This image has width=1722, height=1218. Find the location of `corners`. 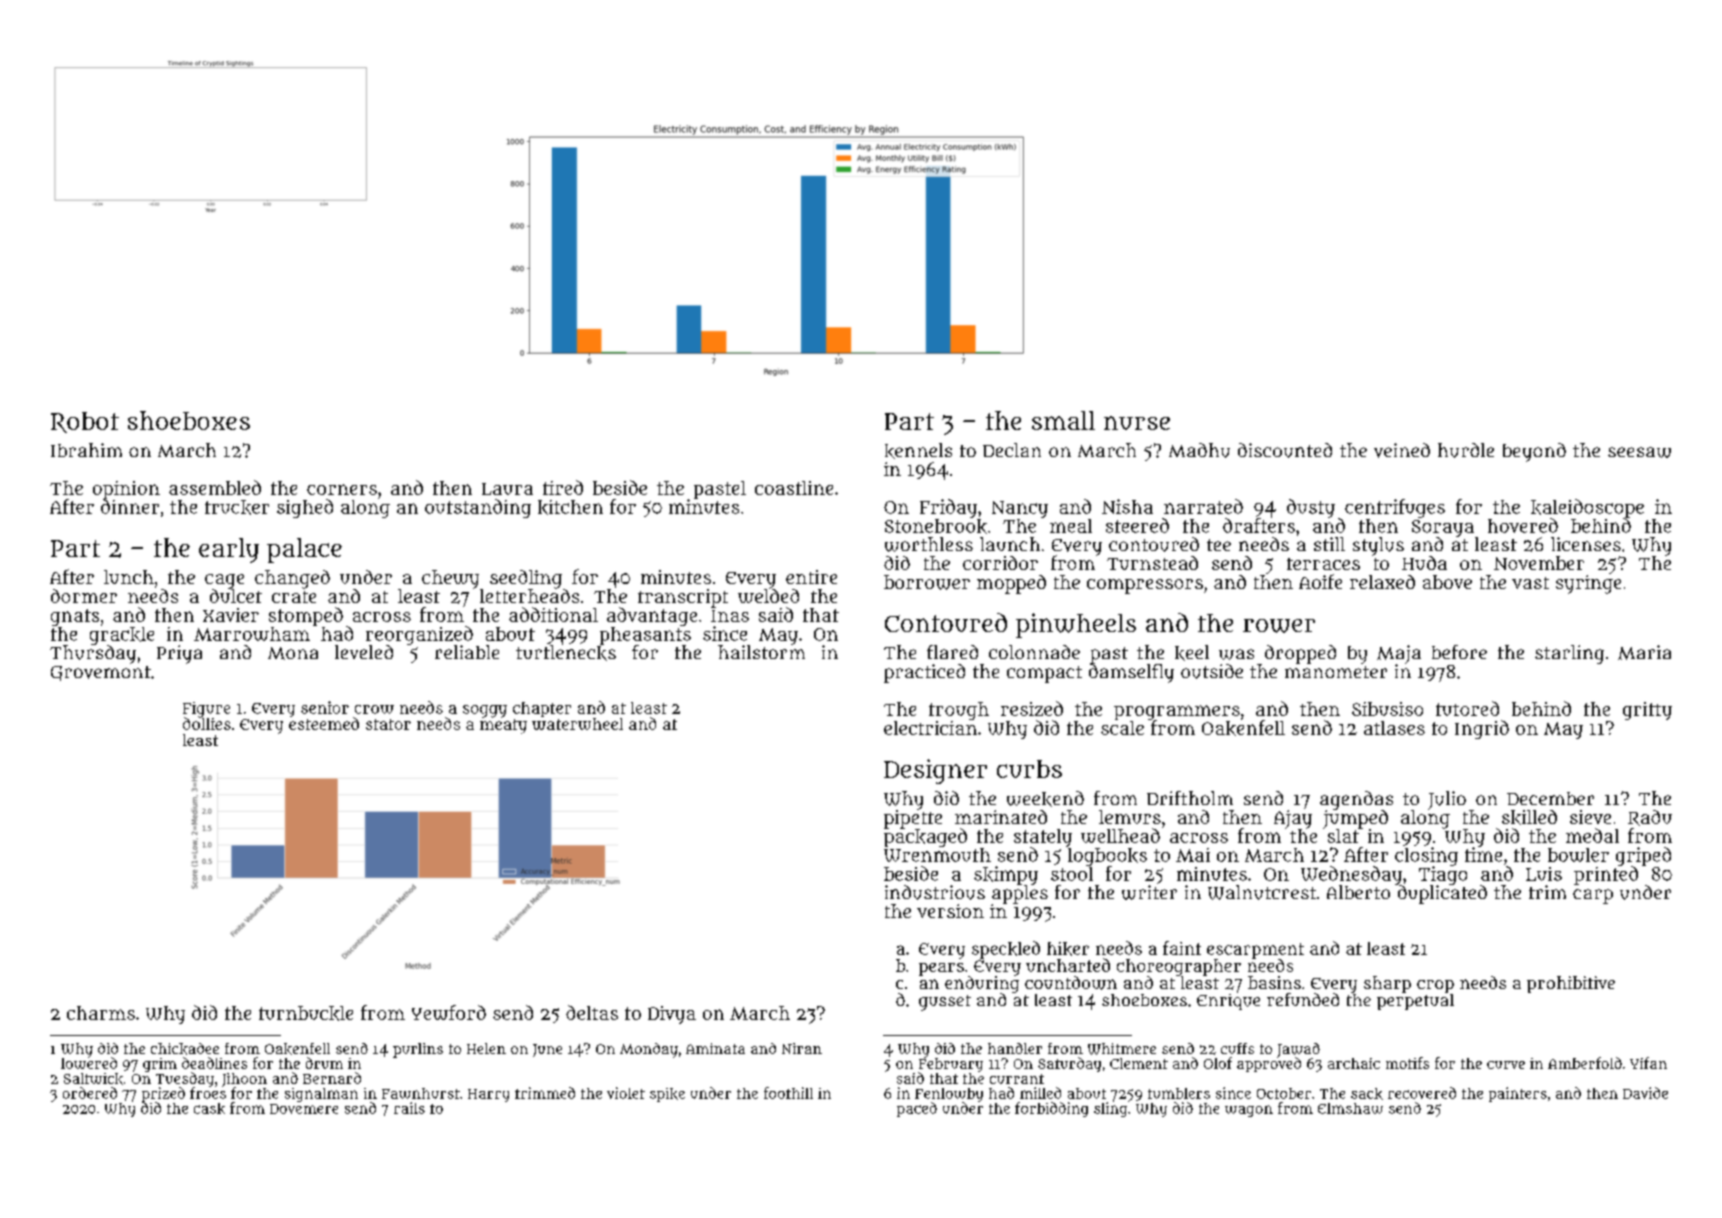

corners is located at coordinates (342, 489).
